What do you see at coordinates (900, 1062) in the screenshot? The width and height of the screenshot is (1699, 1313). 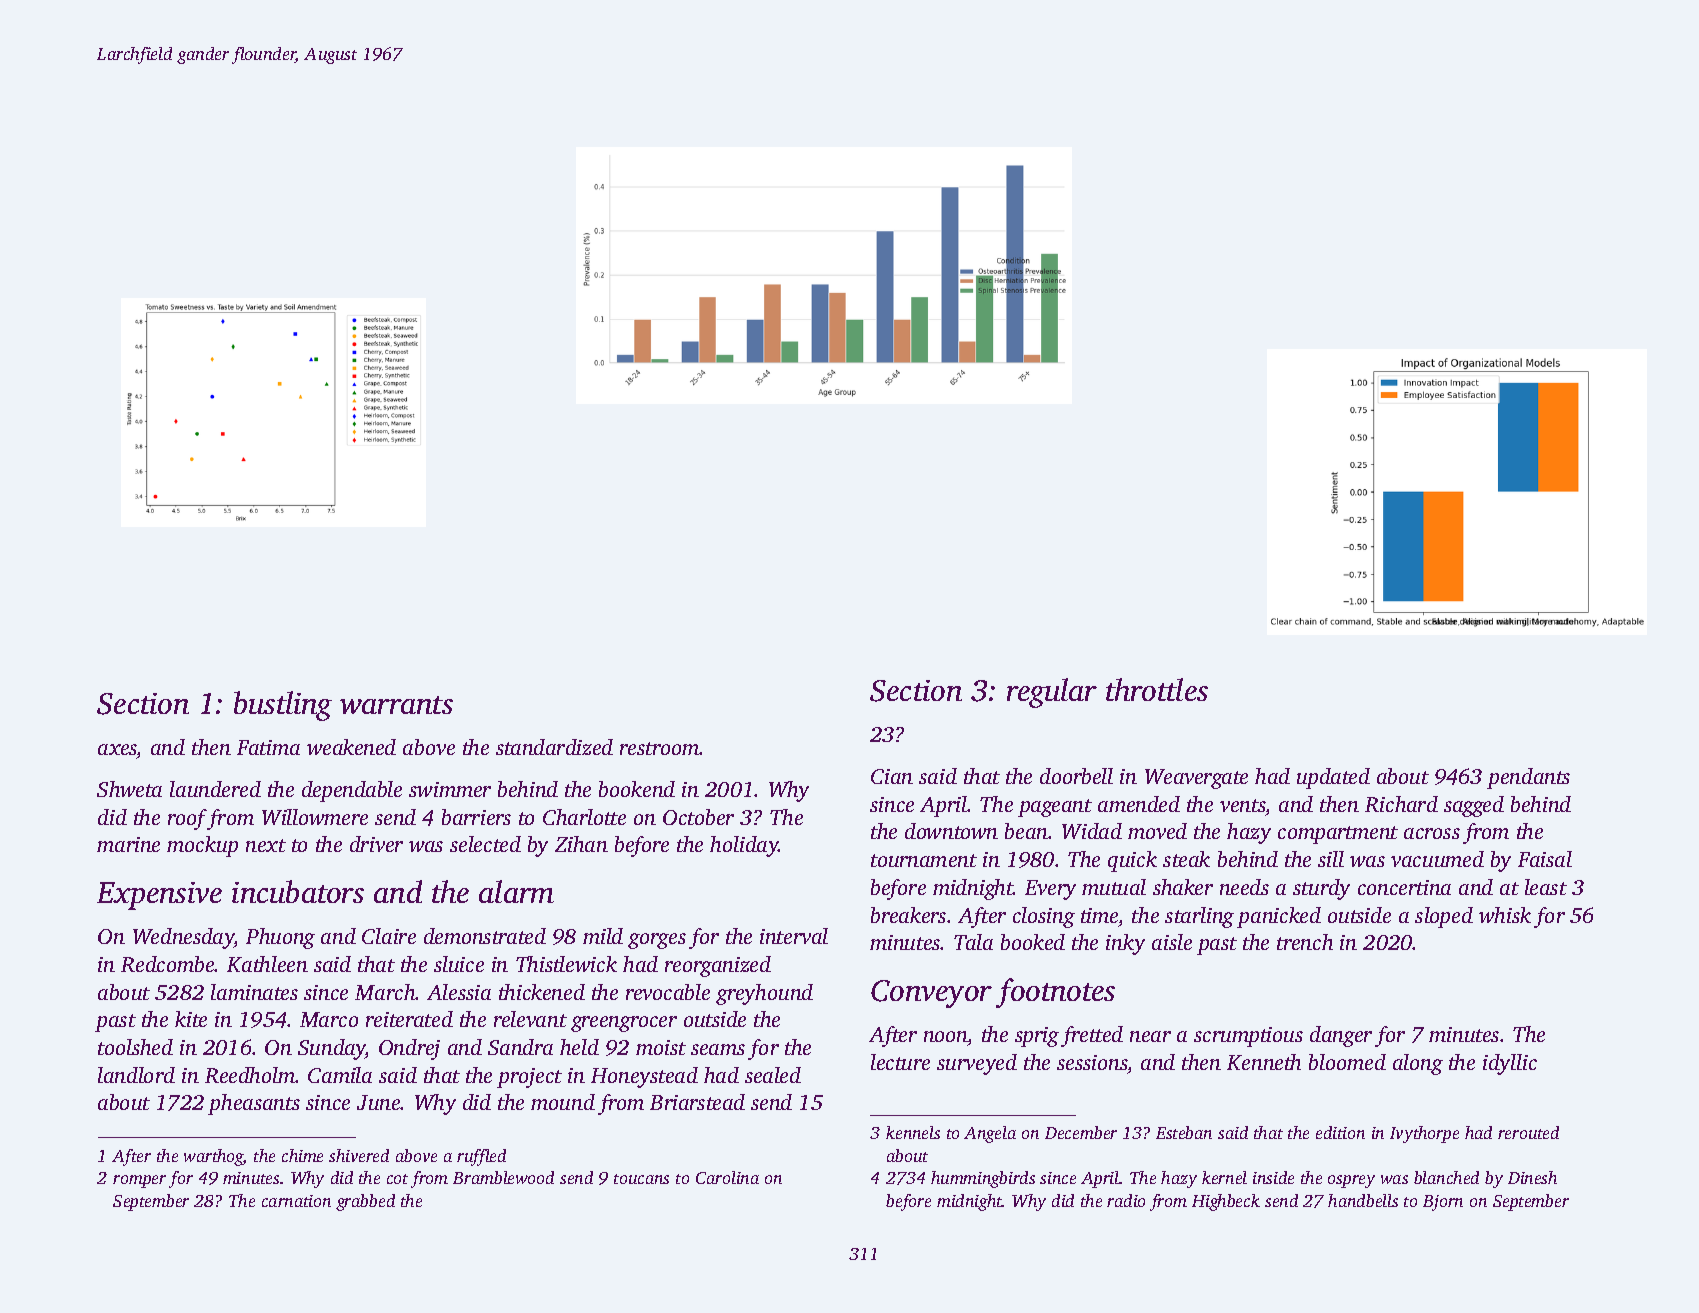 I see `lecture` at bounding box center [900, 1062].
